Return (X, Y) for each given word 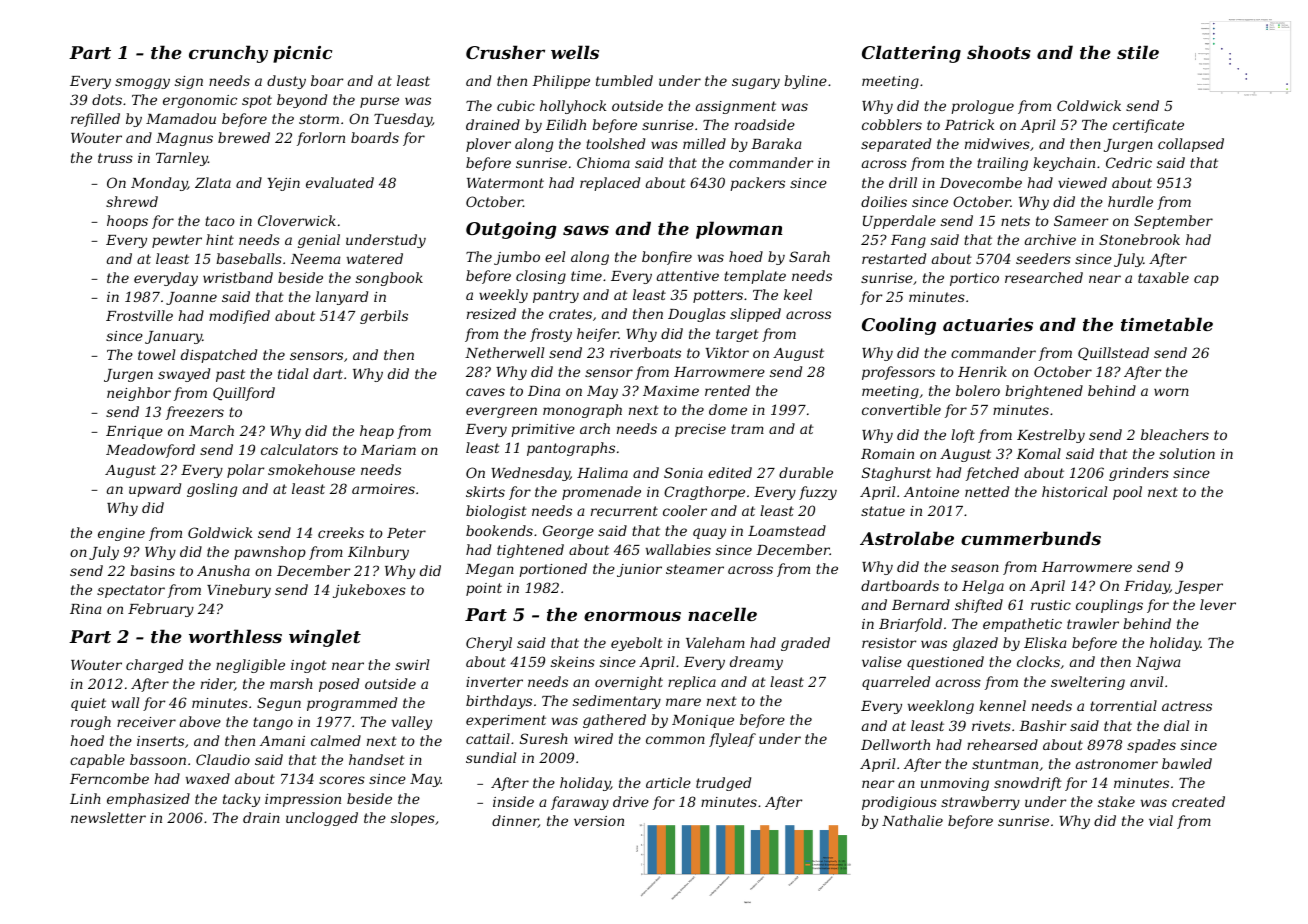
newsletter (108, 817)
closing (541, 277)
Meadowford (150, 451)
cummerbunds (1031, 538)
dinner (515, 821)
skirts (485, 491)
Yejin (283, 184)
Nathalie (912, 820)
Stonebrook (1139, 239)
